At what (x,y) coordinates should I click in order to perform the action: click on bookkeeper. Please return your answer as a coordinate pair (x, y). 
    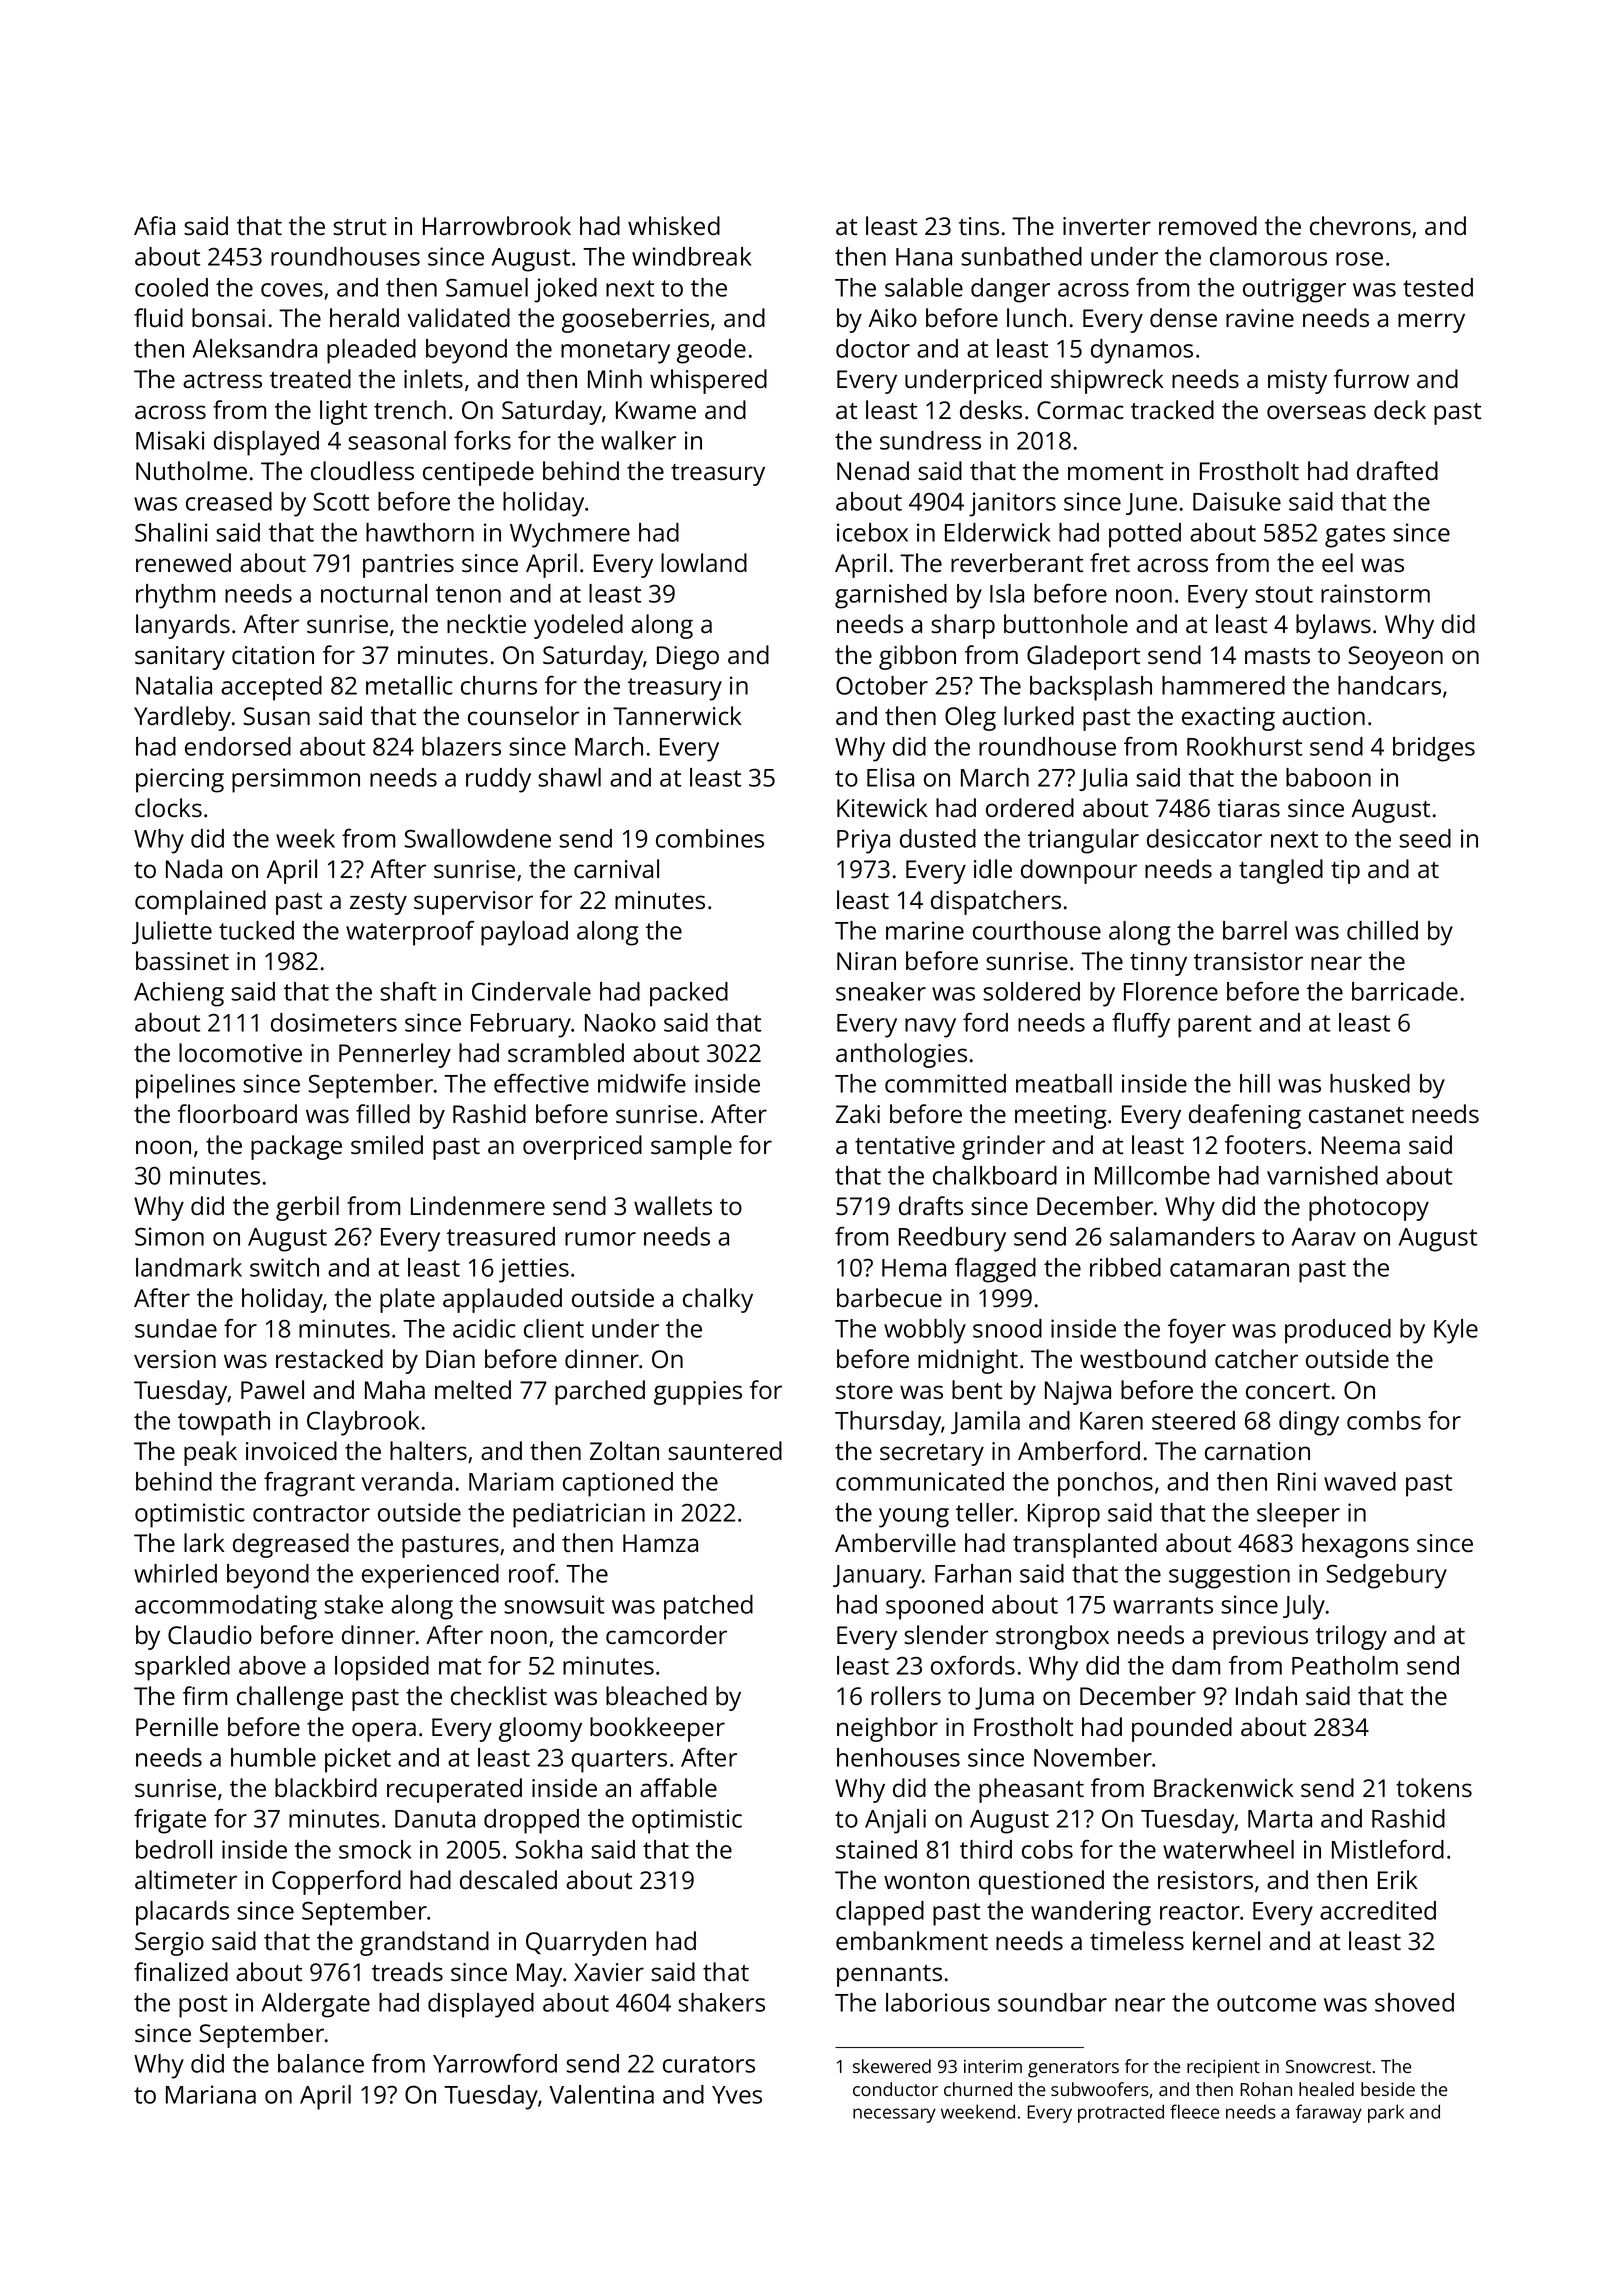
    Looking at the image, I should click on (657, 1729).
